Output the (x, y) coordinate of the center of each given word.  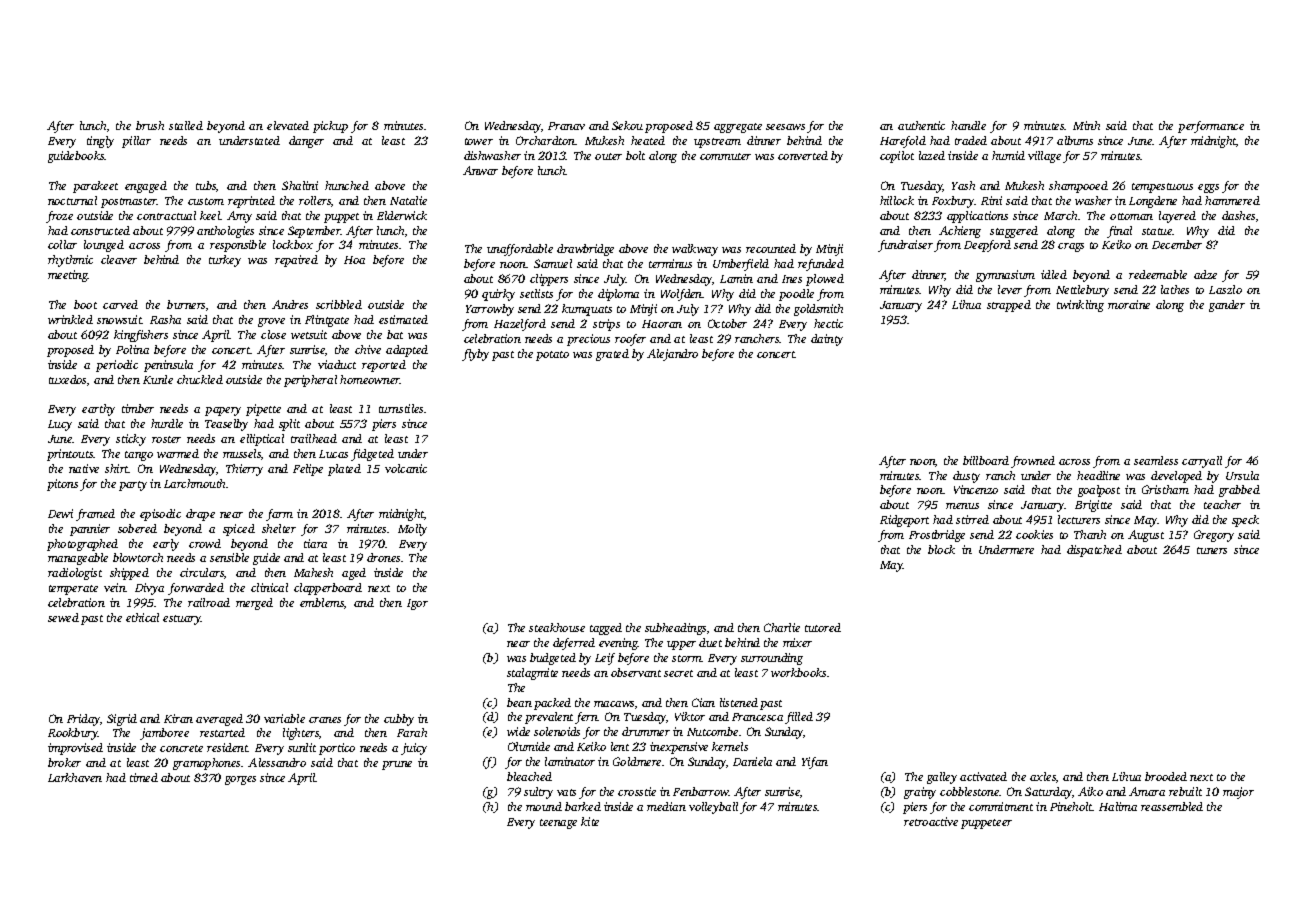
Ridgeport (904, 521)
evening (618, 644)
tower (479, 141)
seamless (1156, 460)
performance (1211, 127)
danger (306, 142)
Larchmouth (195, 483)
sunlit (302, 747)
